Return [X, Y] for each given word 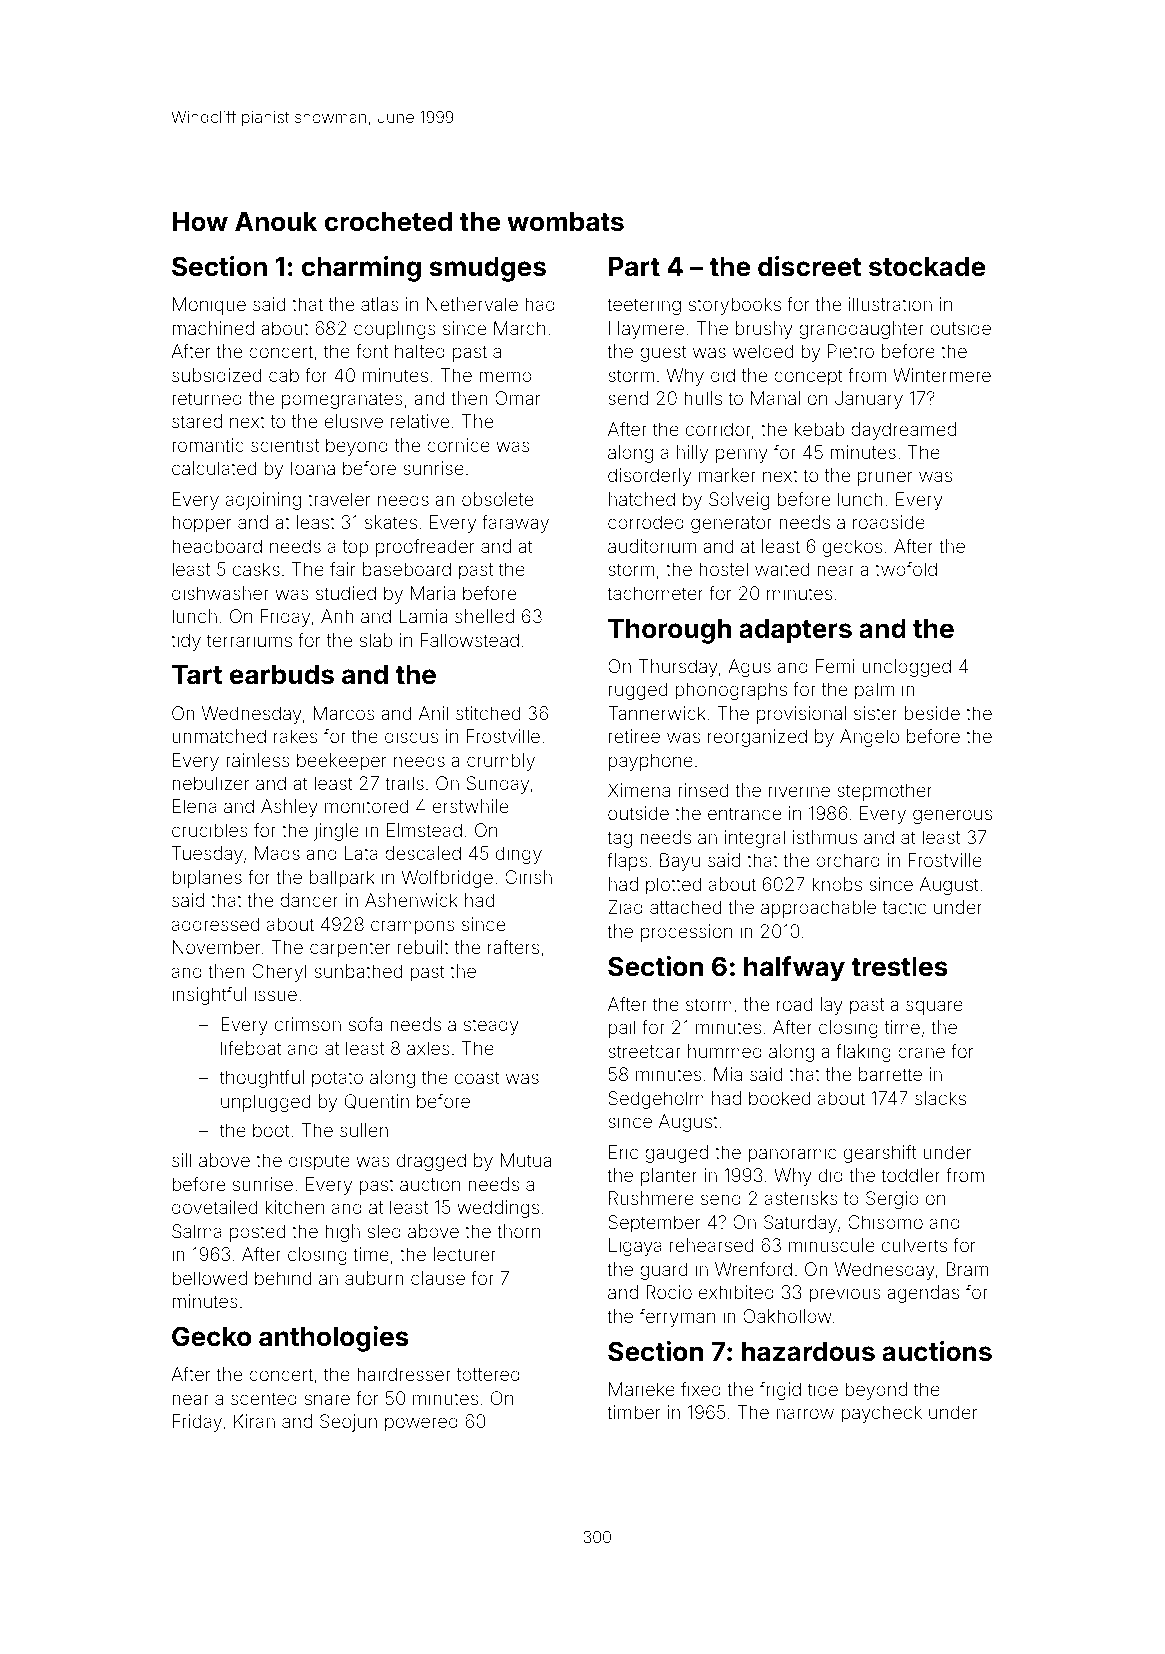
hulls [703, 398]
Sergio [892, 1200]
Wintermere [942, 375]
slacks [940, 1098]
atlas [380, 304]
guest [663, 353]
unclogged [906, 668]
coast [477, 1077]
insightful [209, 996]
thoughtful [262, 1079]
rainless [258, 760]
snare [327, 1399]
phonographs [731, 691]
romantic [208, 445]
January [869, 400]
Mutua [526, 1160]
